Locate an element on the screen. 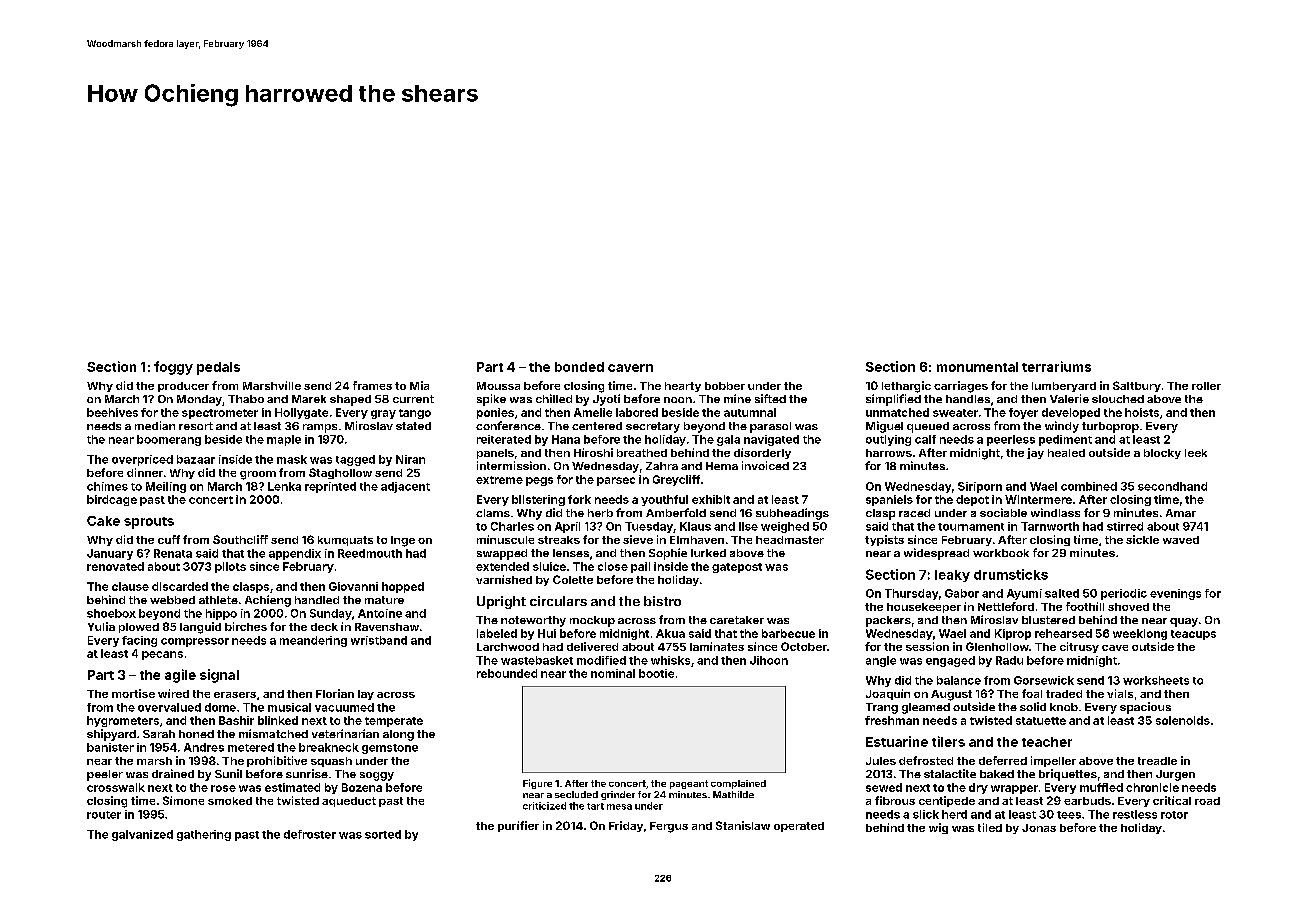  gray is located at coordinates (383, 414).
